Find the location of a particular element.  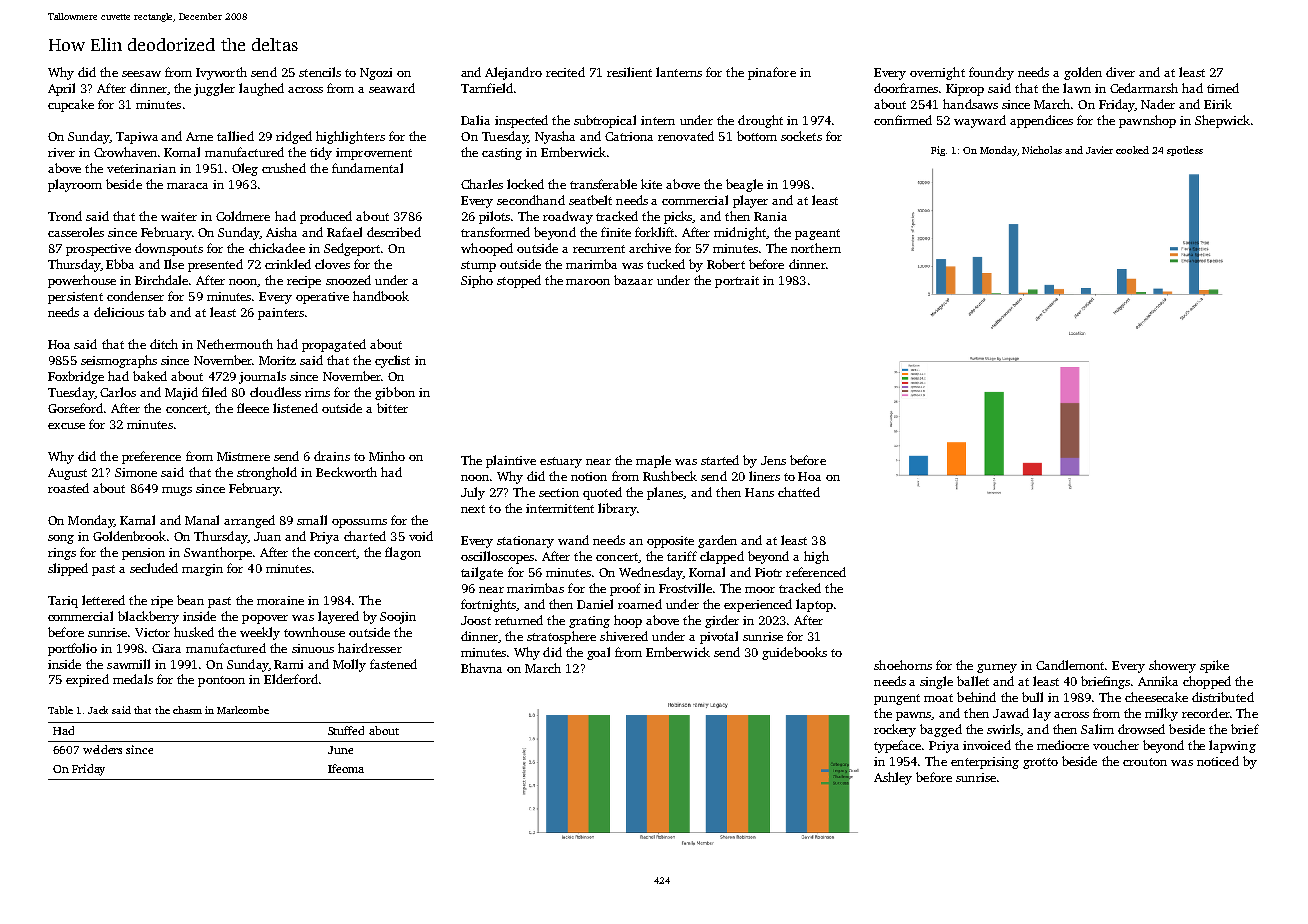

roamed is located at coordinates (640, 604).
